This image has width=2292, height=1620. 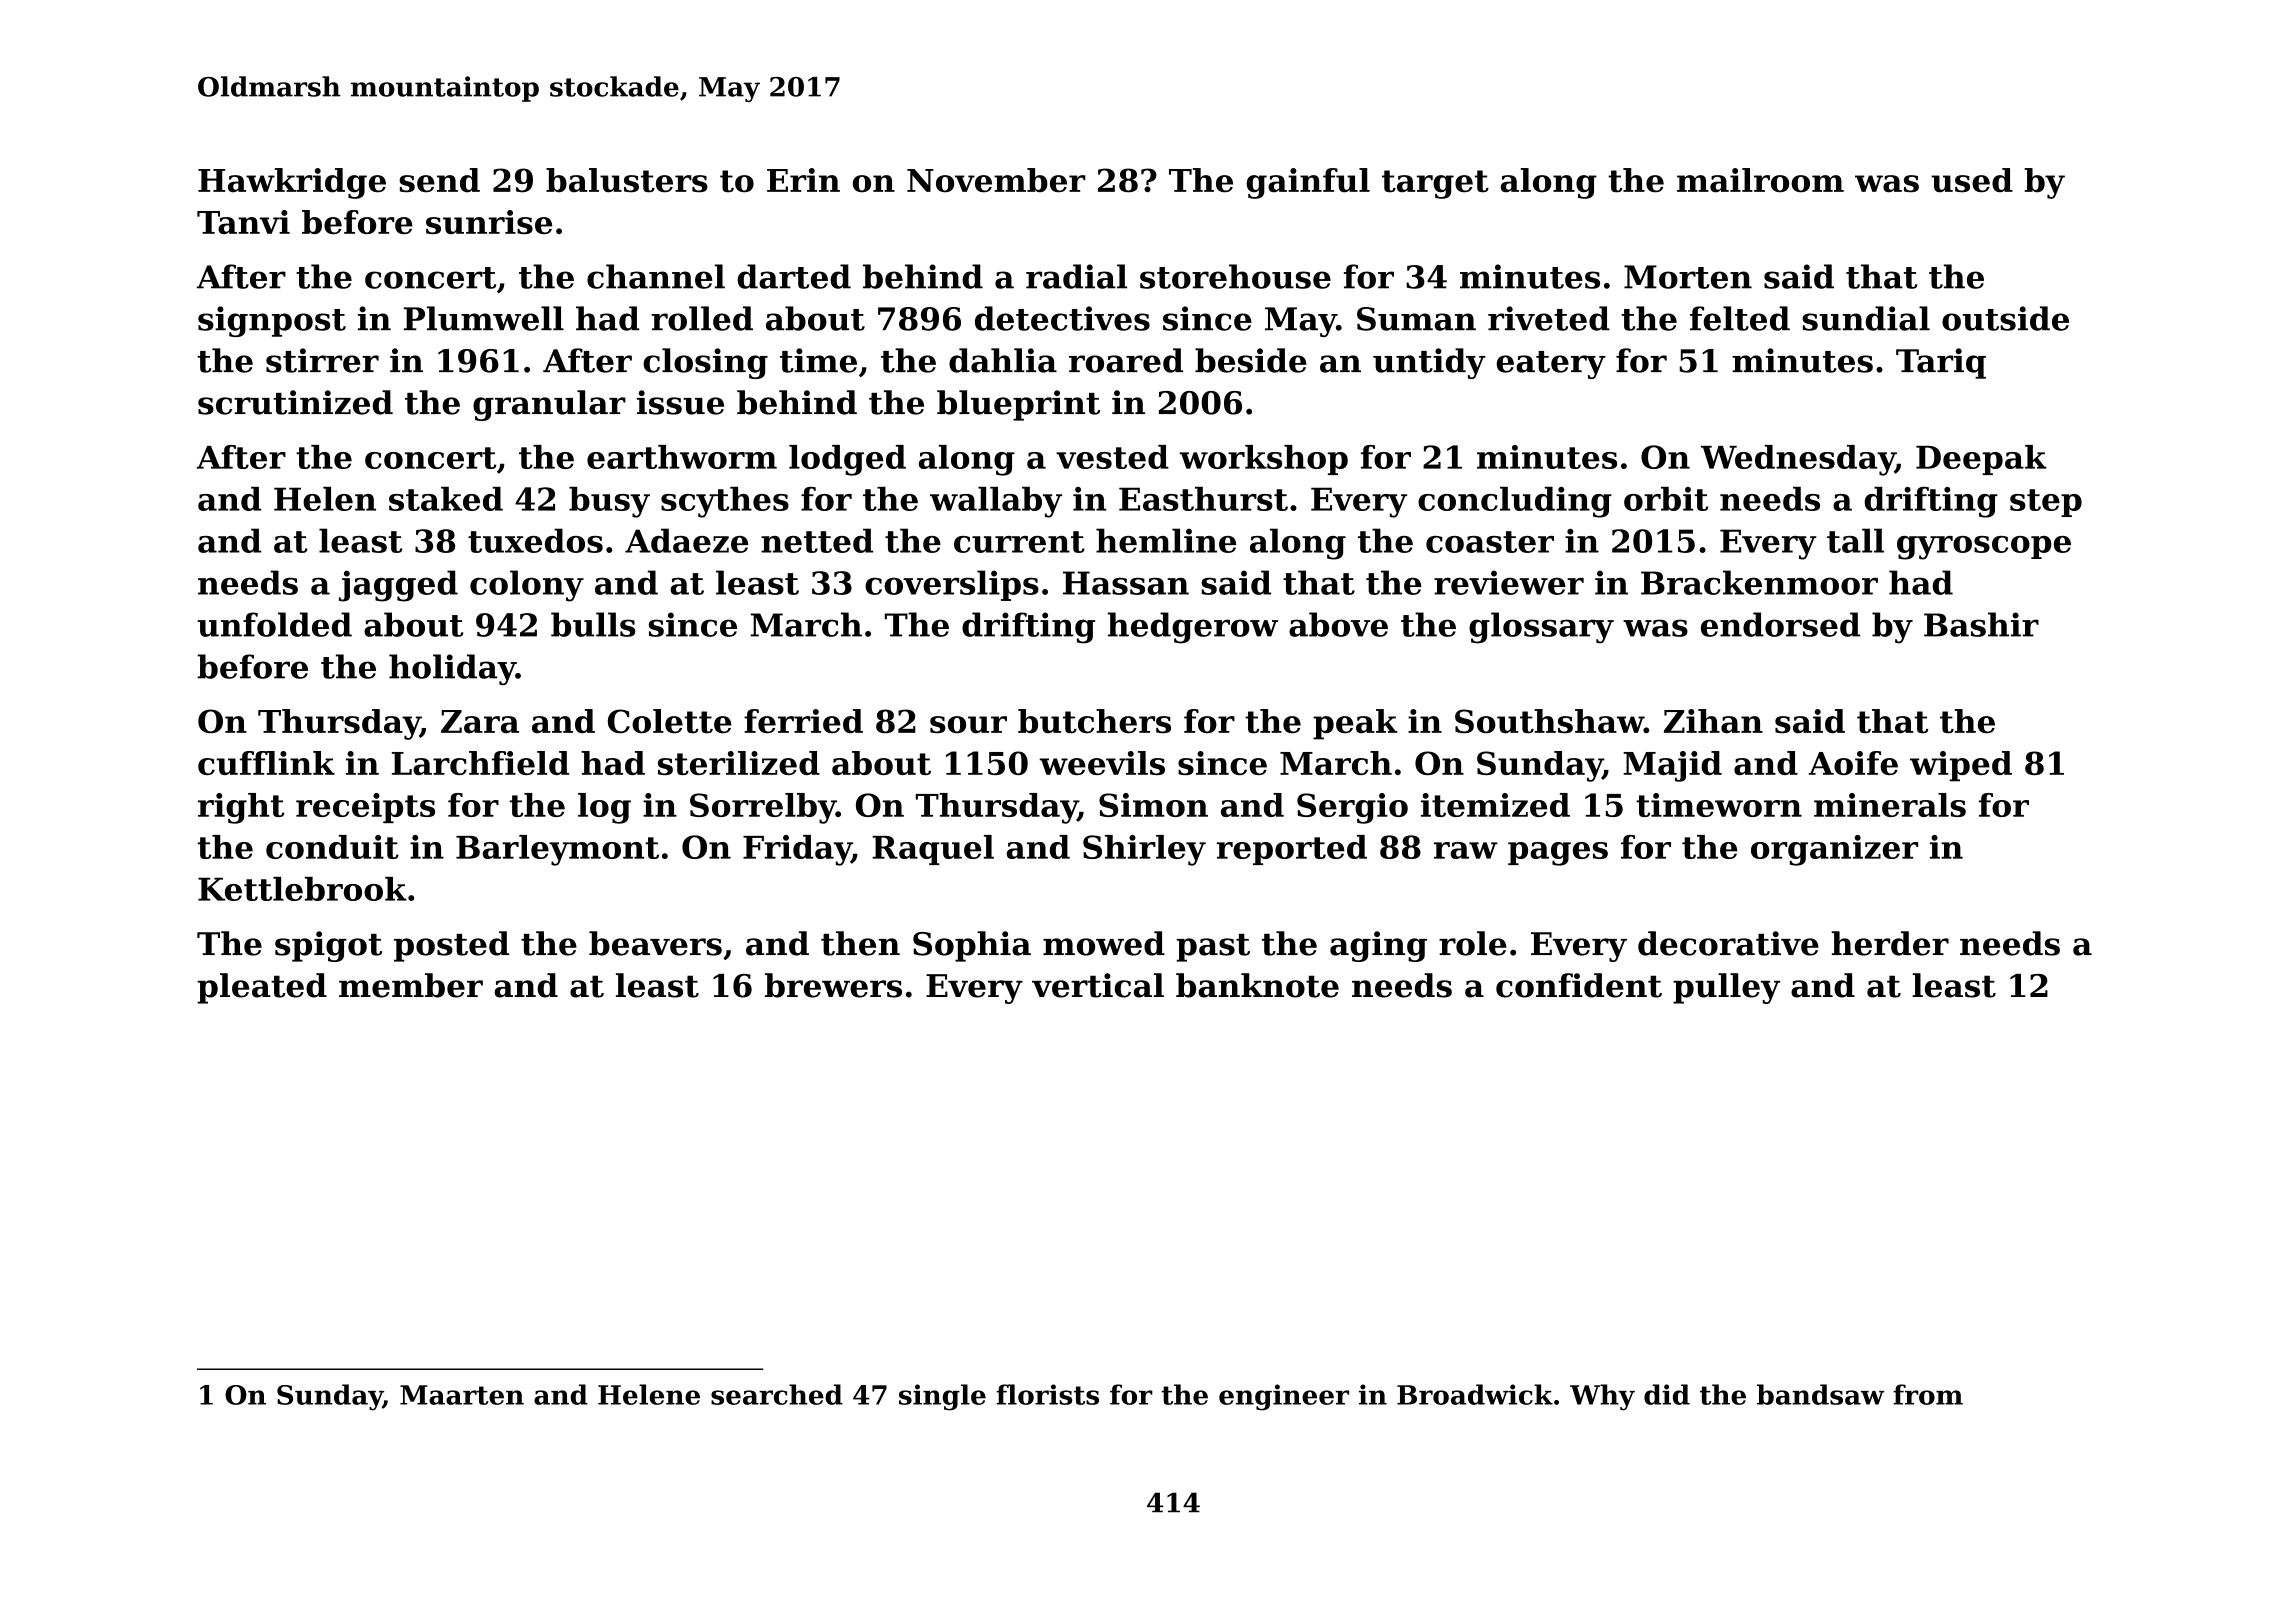 I want to click on from, so click(x=1928, y=1394).
